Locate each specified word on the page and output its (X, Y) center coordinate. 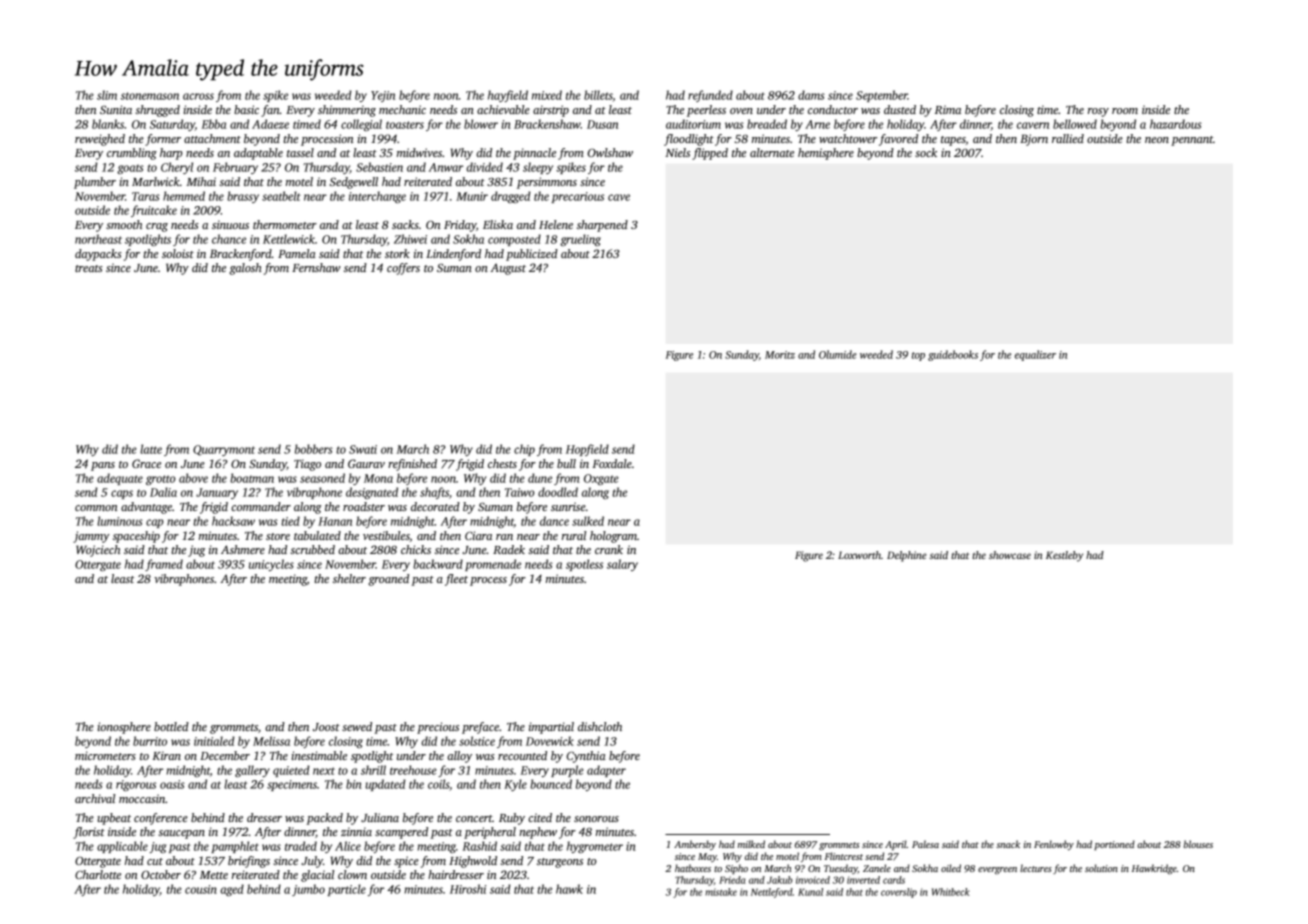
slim (107, 95)
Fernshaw (316, 267)
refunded (710, 96)
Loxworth (859, 555)
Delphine (907, 556)
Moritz (780, 355)
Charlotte (98, 874)
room (1125, 111)
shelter (349, 578)
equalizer (1035, 355)
